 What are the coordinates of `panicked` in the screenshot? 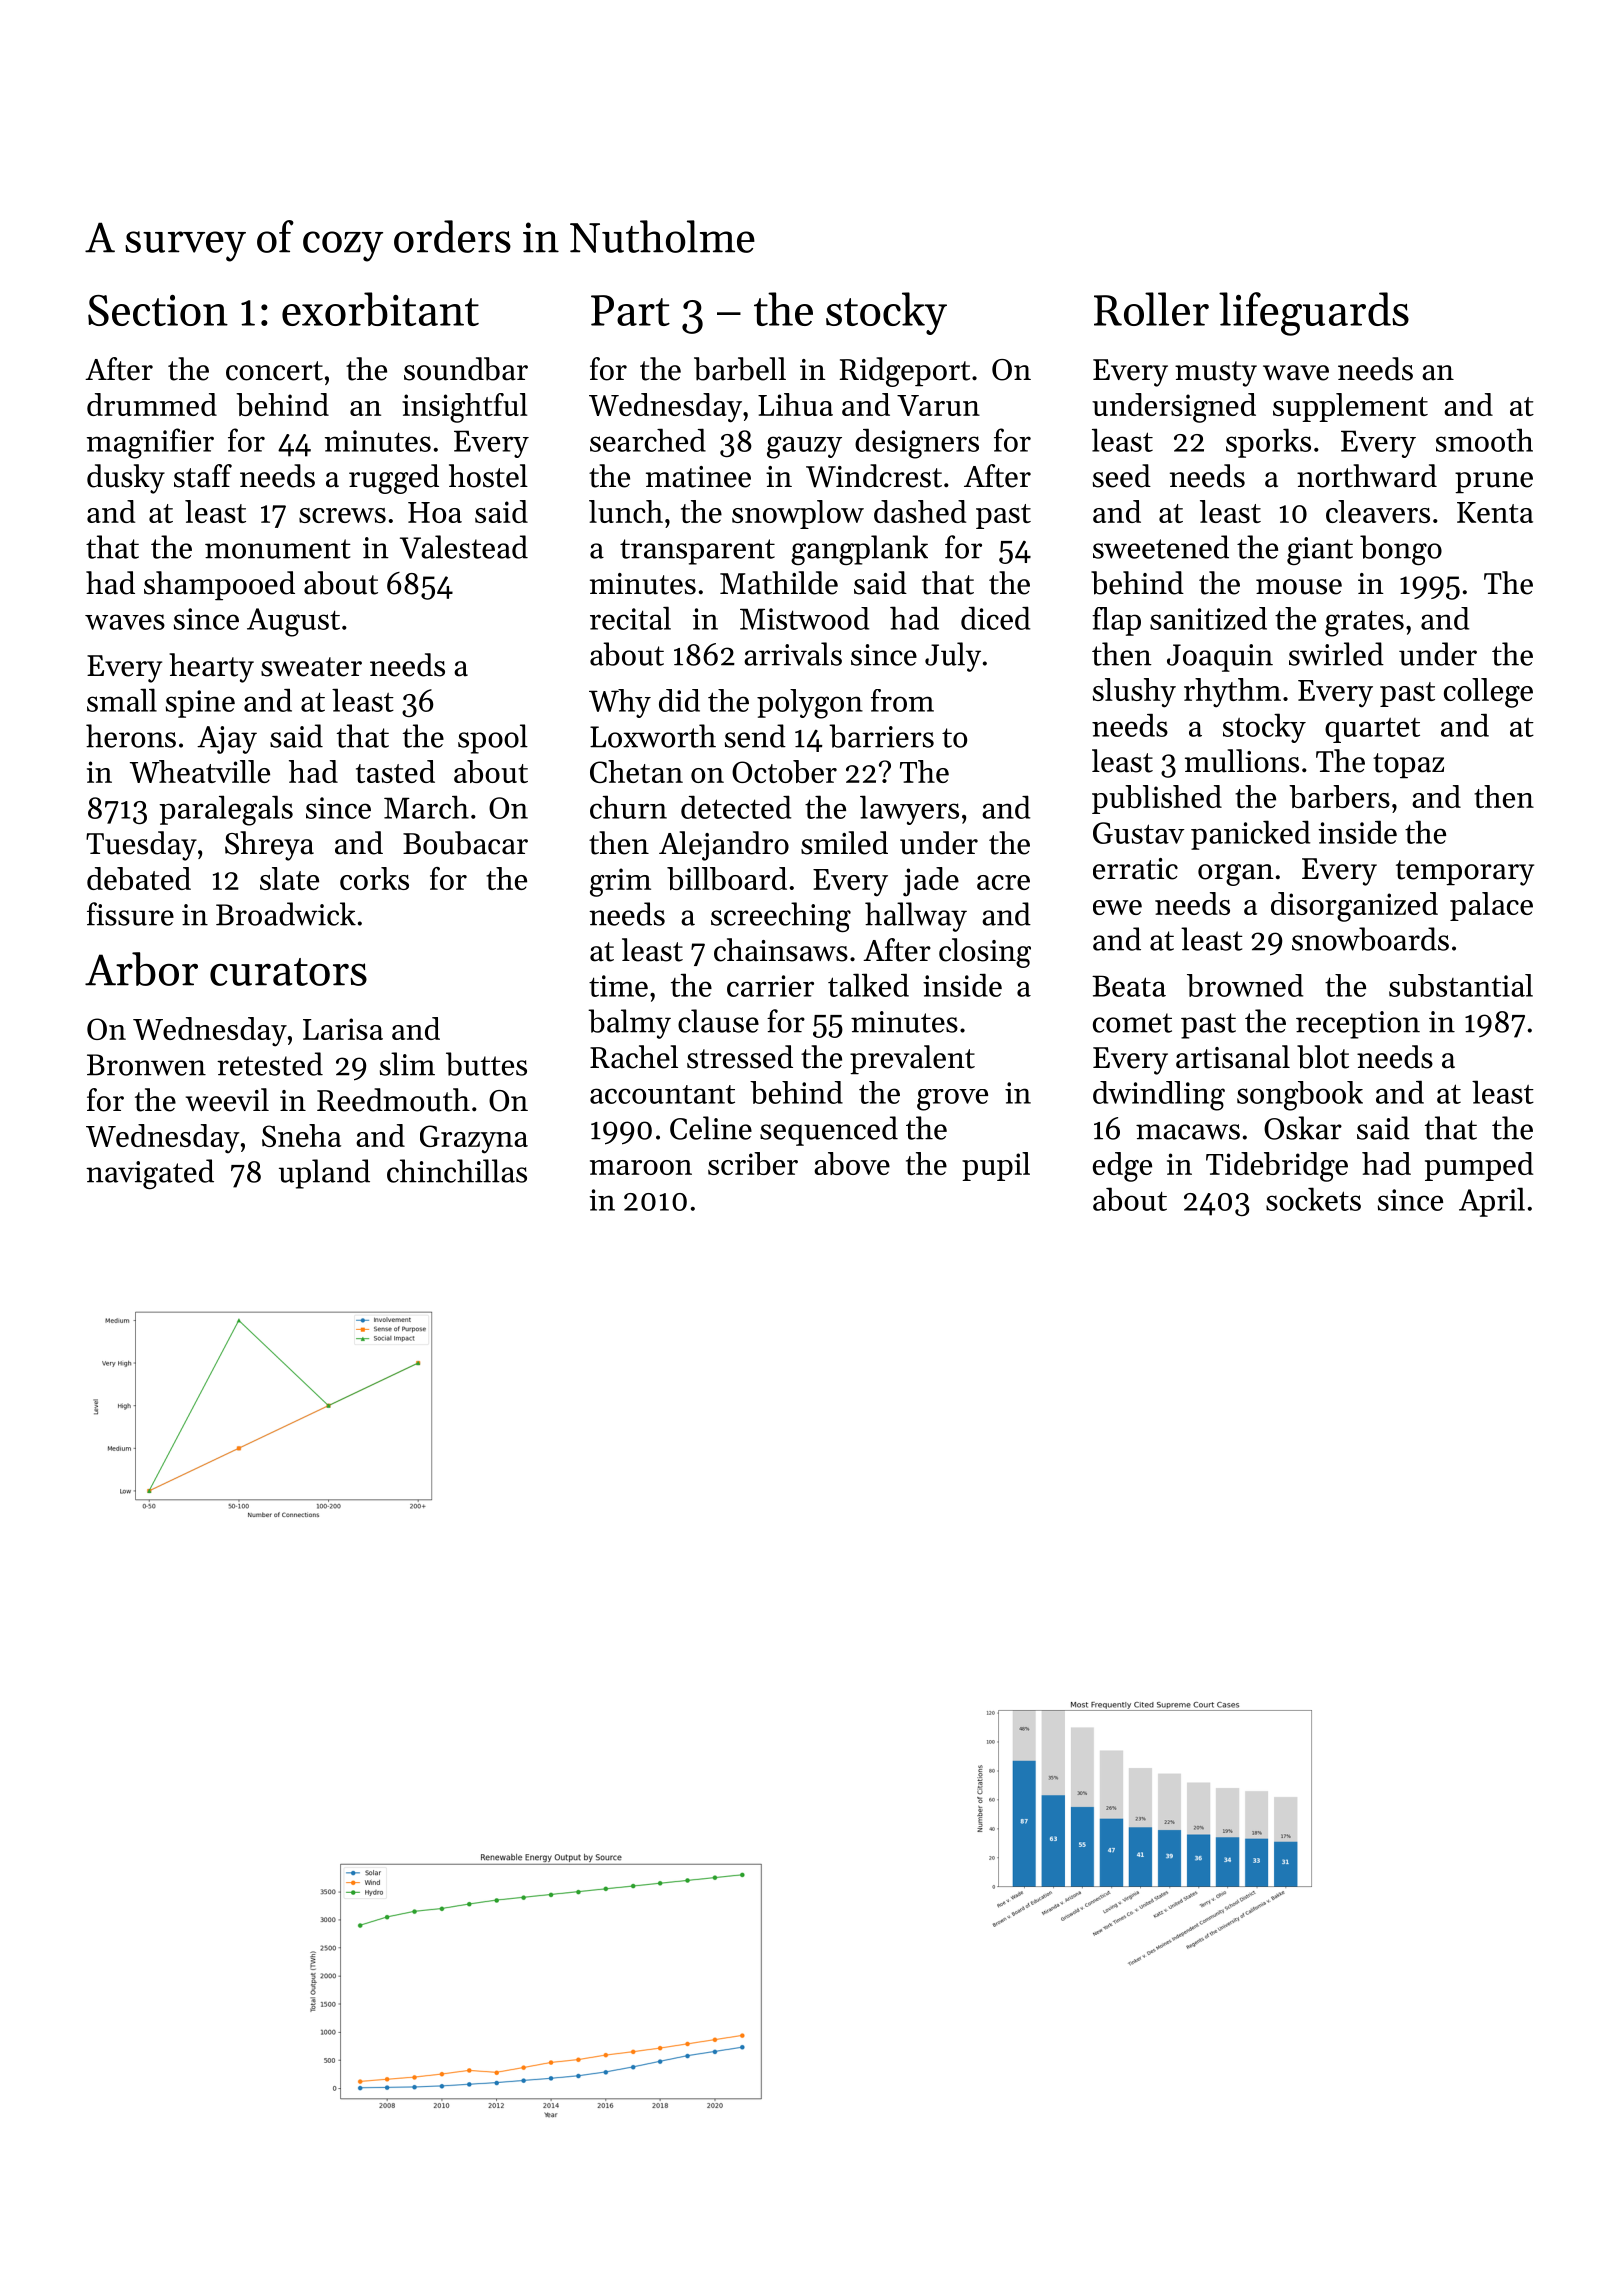 It's located at (1250, 835).
